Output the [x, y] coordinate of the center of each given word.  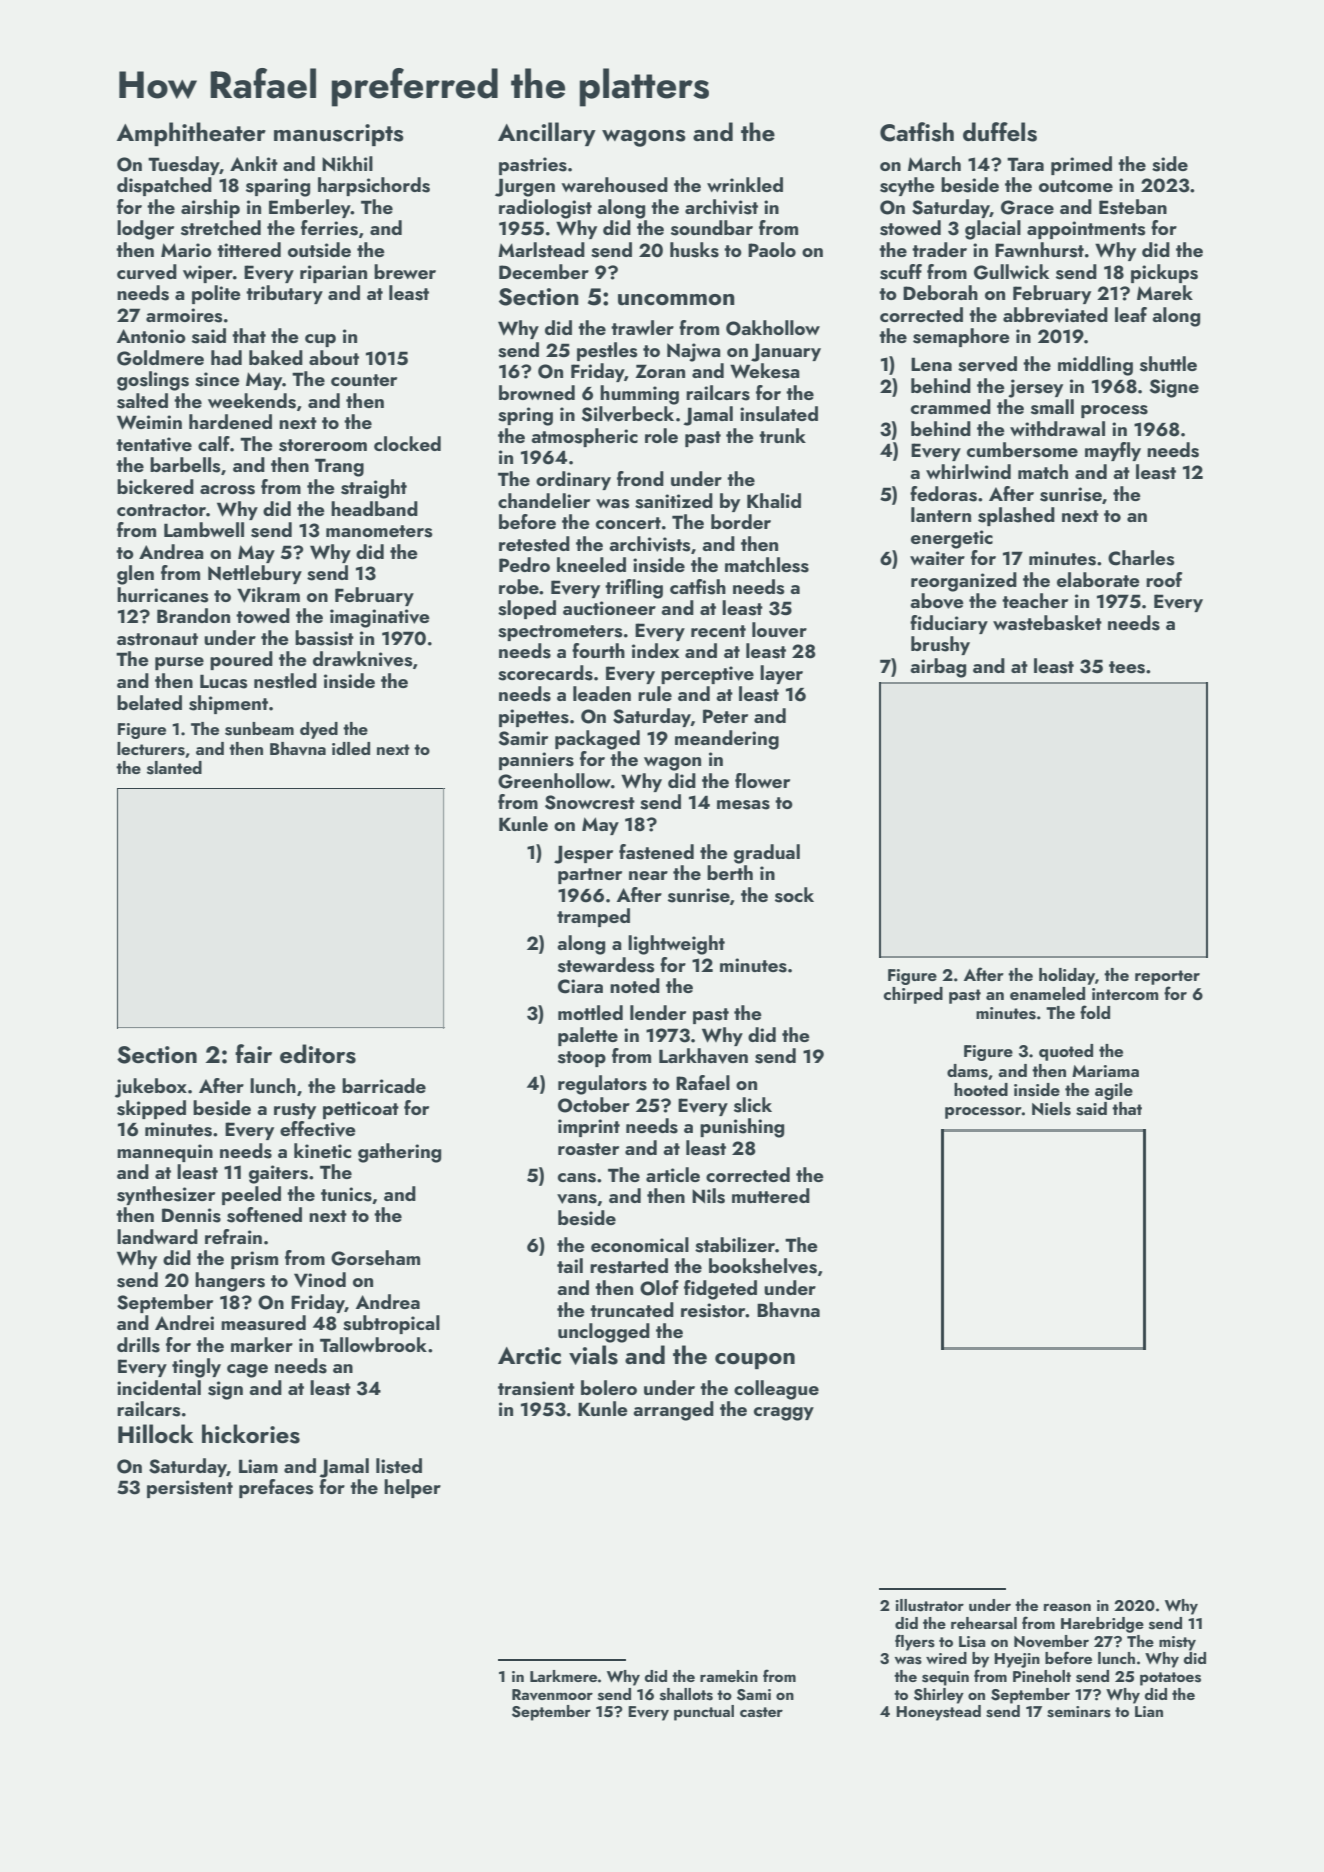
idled [351, 748]
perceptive [707, 675]
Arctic [529, 1356]
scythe [907, 186]
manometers [379, 531]
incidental [159, 1387]
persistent [190, 1489]
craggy [784, 1414]
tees [1127, 667]
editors [318, 1054]
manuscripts [339, 135]
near [648, 875]
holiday [1067, 976]
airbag [938, 668]
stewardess [606, 965]
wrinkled [745, 184]
